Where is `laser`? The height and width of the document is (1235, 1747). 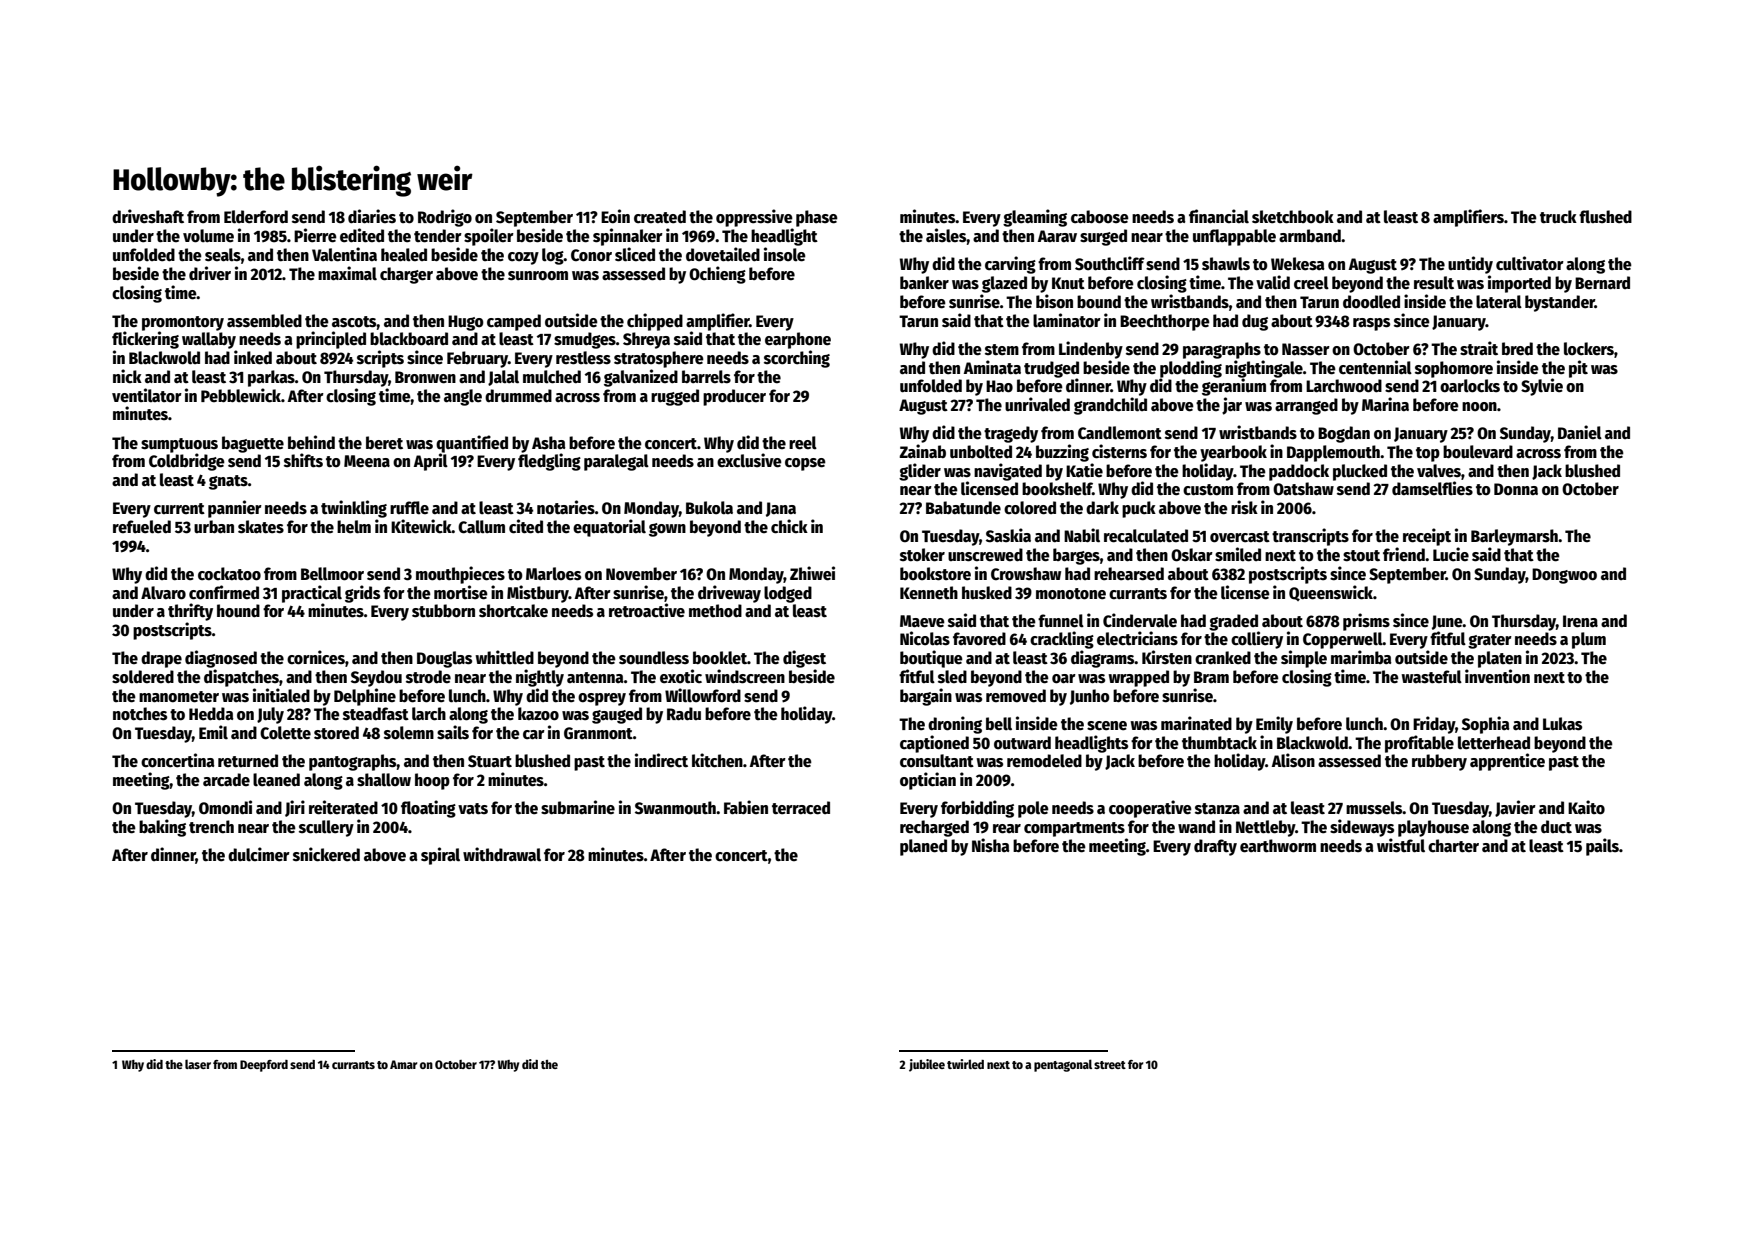 laser is located at coordinates (198, 1064).
